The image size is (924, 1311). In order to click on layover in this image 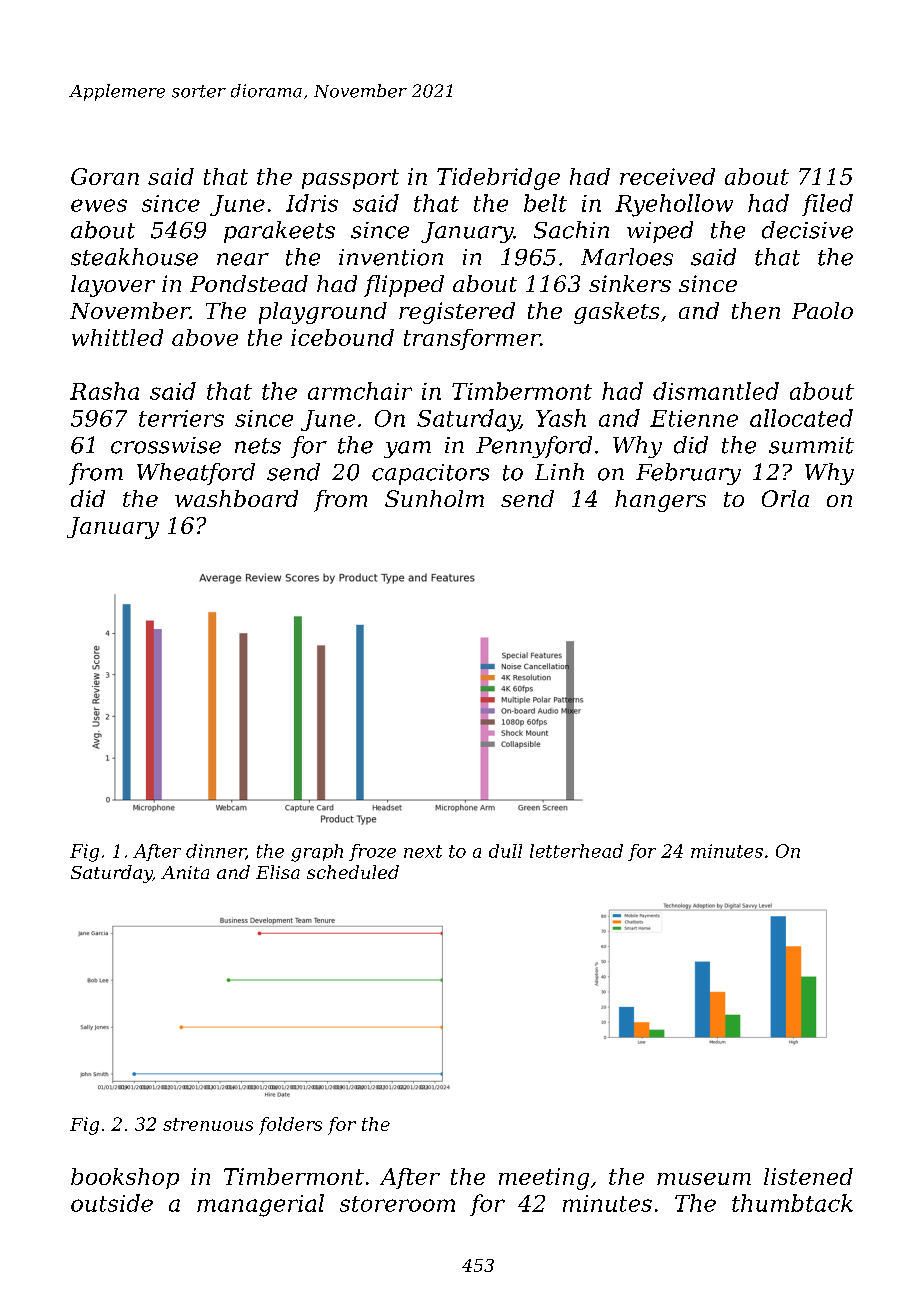, I will do `click(113, 286)`.
